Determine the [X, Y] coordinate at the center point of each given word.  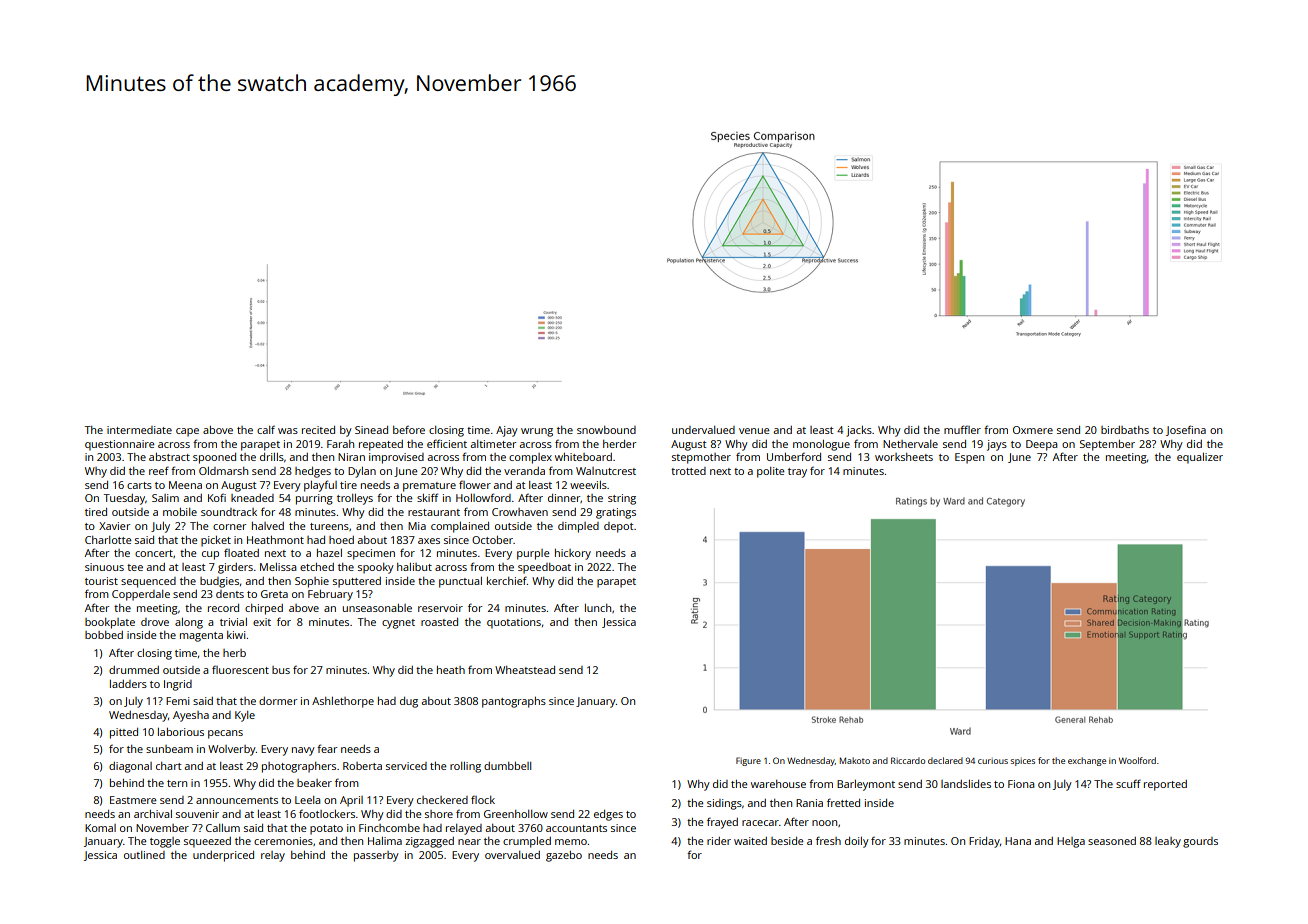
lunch [598, 608]
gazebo [564, 856]
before [409, 429]
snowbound [606, 430]
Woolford [1137, 760]
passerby [376, 856]
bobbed [104, 635]
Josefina [1186, 430]
